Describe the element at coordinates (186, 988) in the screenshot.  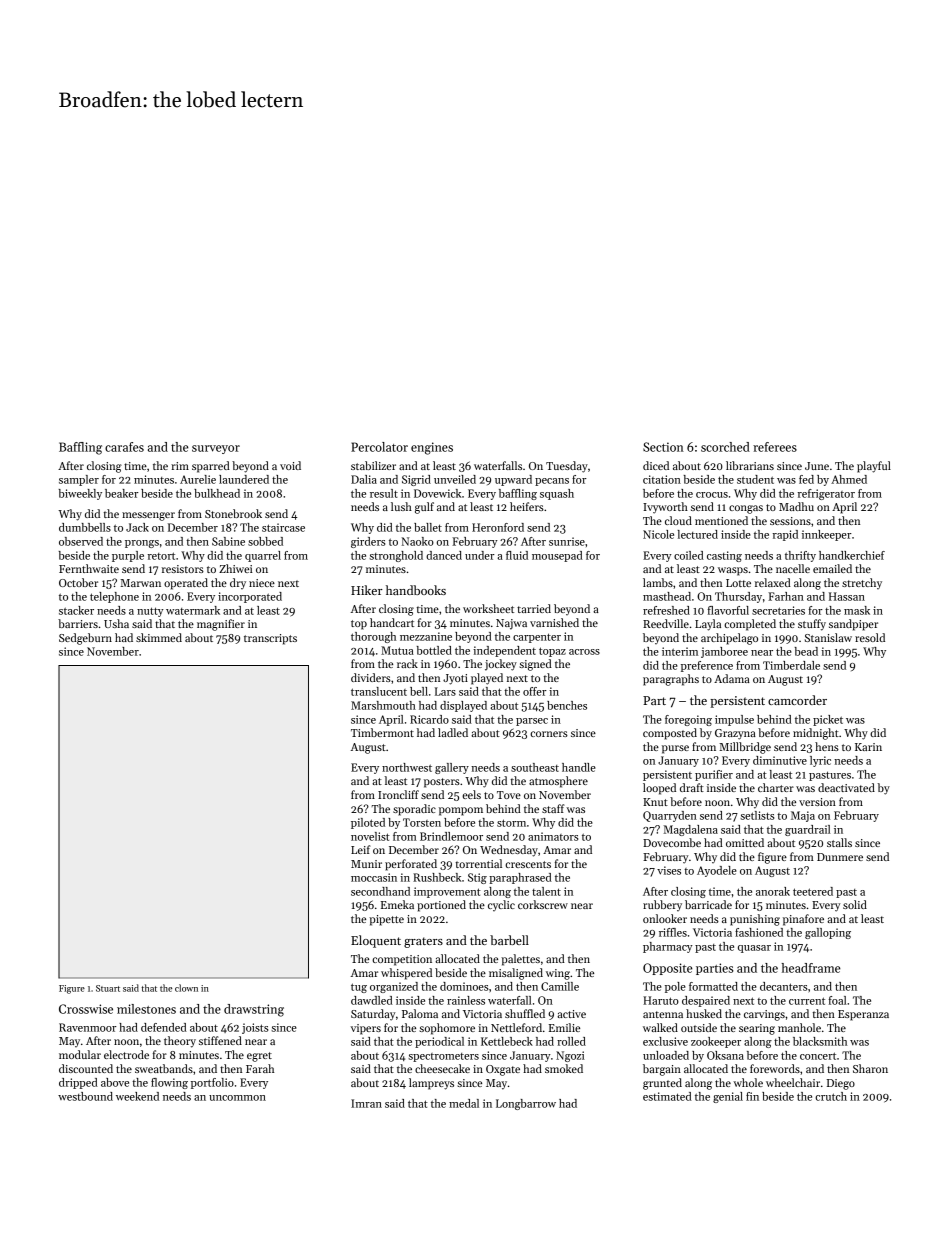
I see `clown` at that location.
